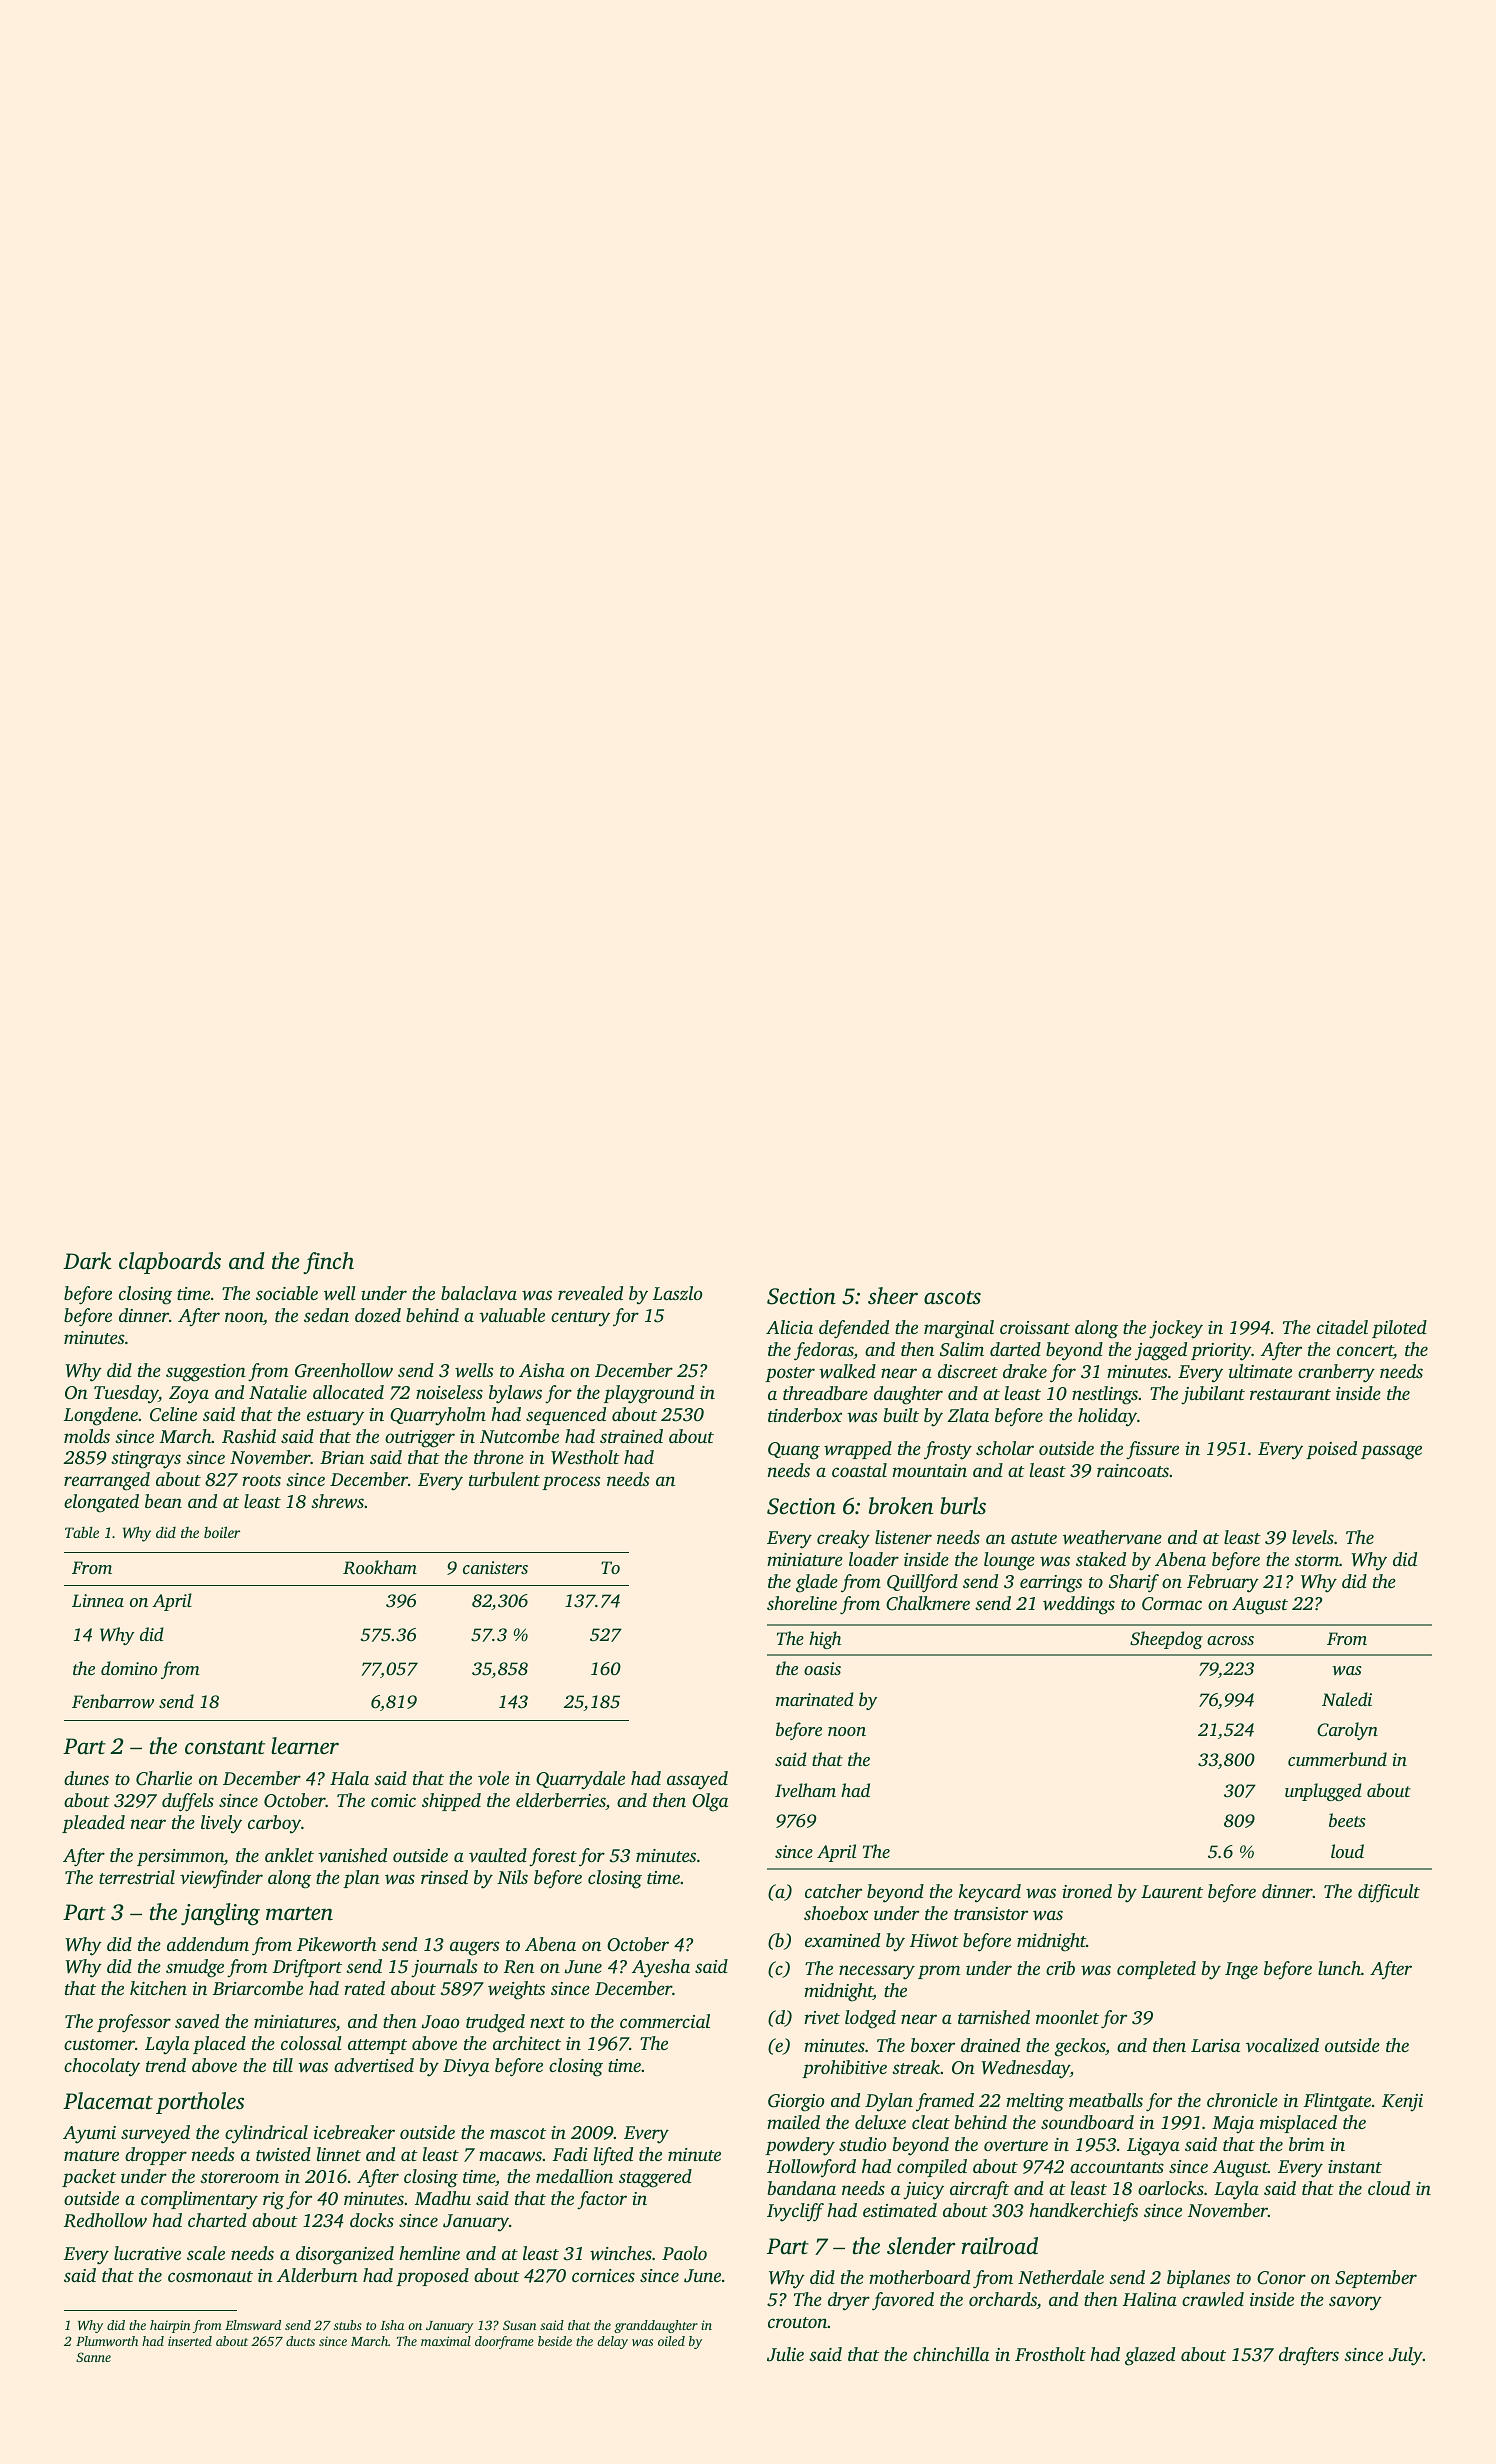 Image resolution: width=1496 pixels, height=2464 pixels. What do you see at coordinates (158, 1988) in the document?
I see `kitchen` at bounding box center [158, 1988].
